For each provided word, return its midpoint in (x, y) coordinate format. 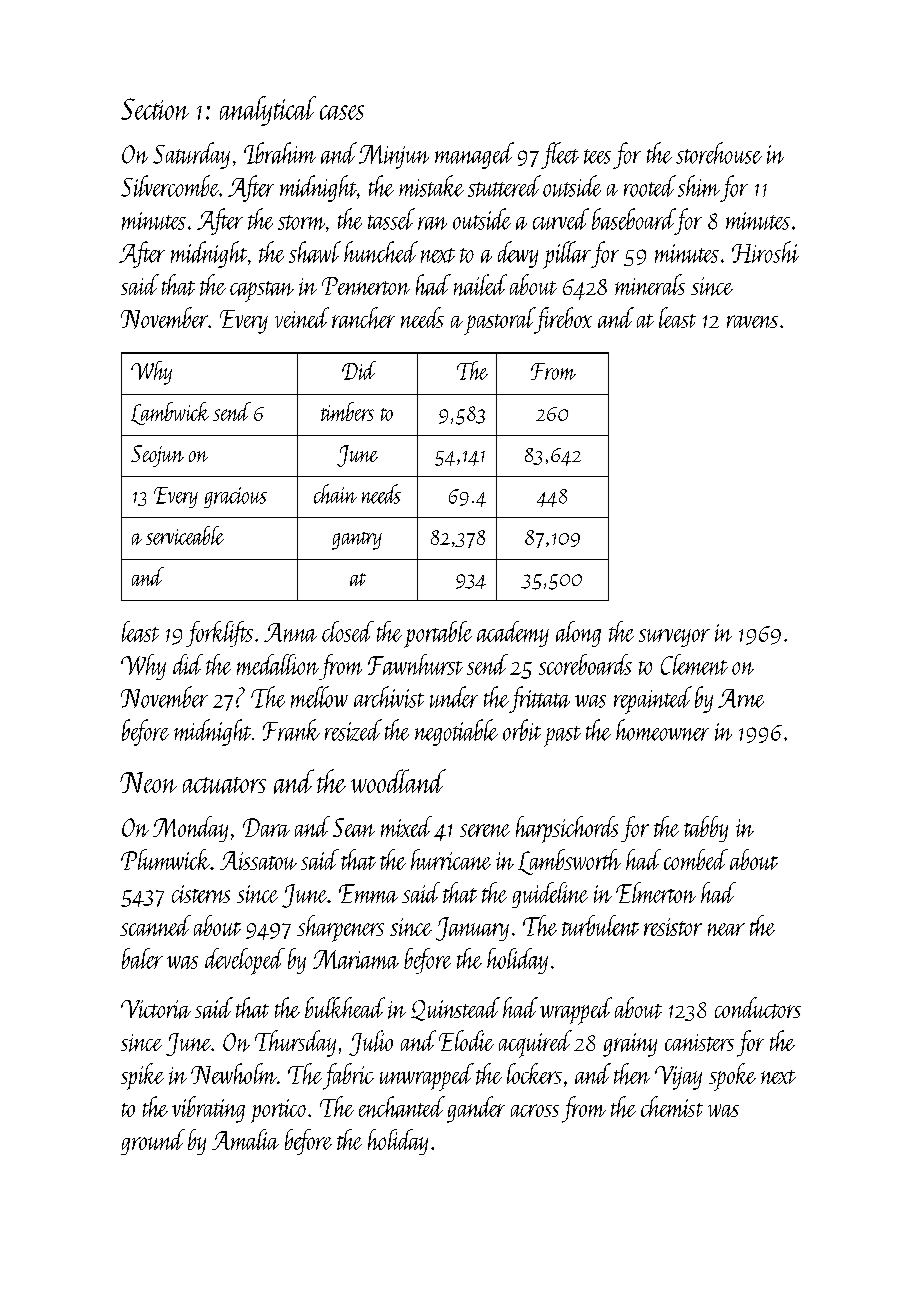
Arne (741, 698)
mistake (431, 186)
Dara (266, 827)
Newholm (234, 1073)
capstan (262, 291)
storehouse (719, 153)
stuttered (504, 186)
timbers (347, 411)
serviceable (185, 535)
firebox (563, 320)
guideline (550, 895)
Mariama (356, 959)
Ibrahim (280, 153)
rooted (650, 186)
